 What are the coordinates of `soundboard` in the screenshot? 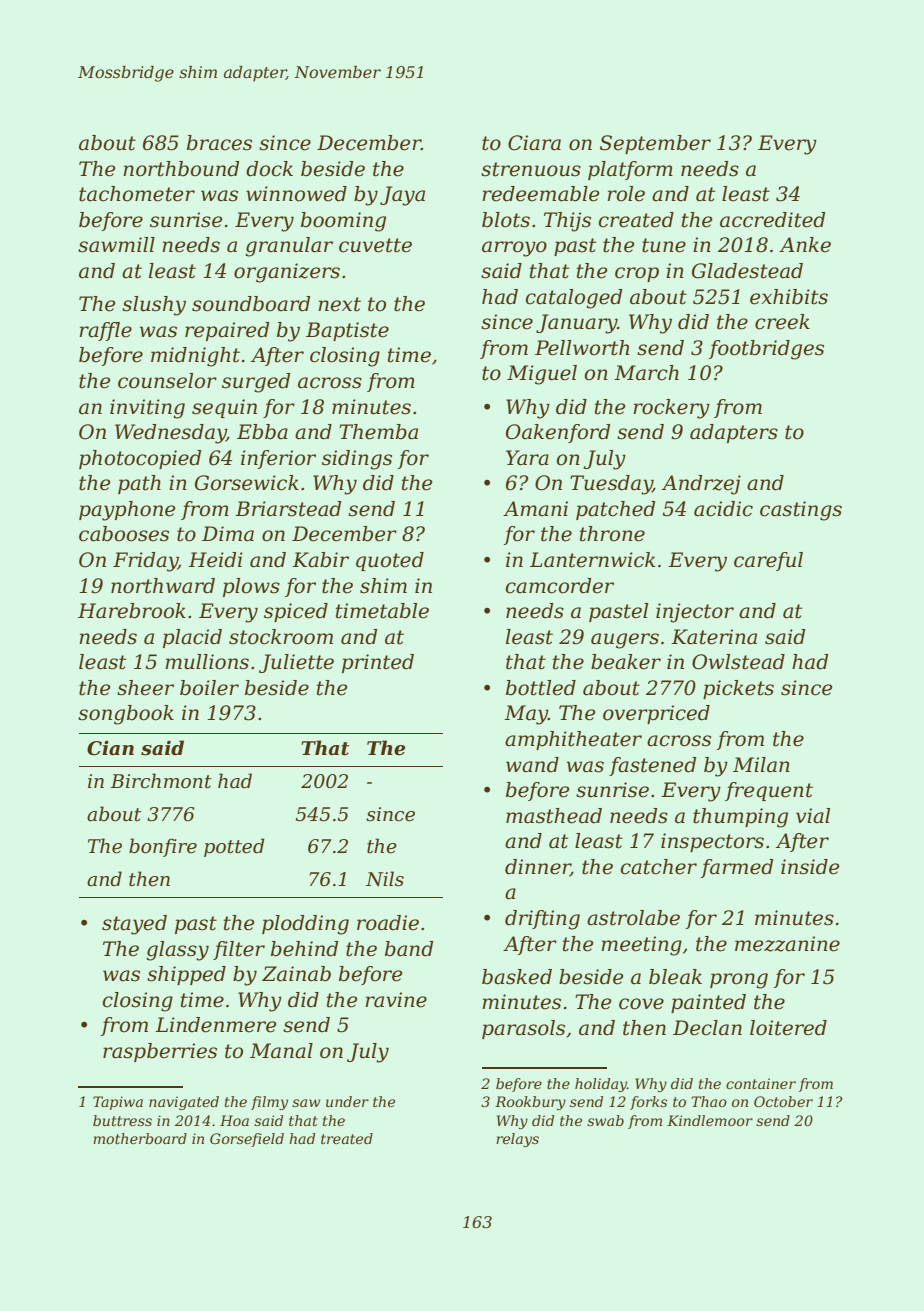 It's located at (251, 304).
